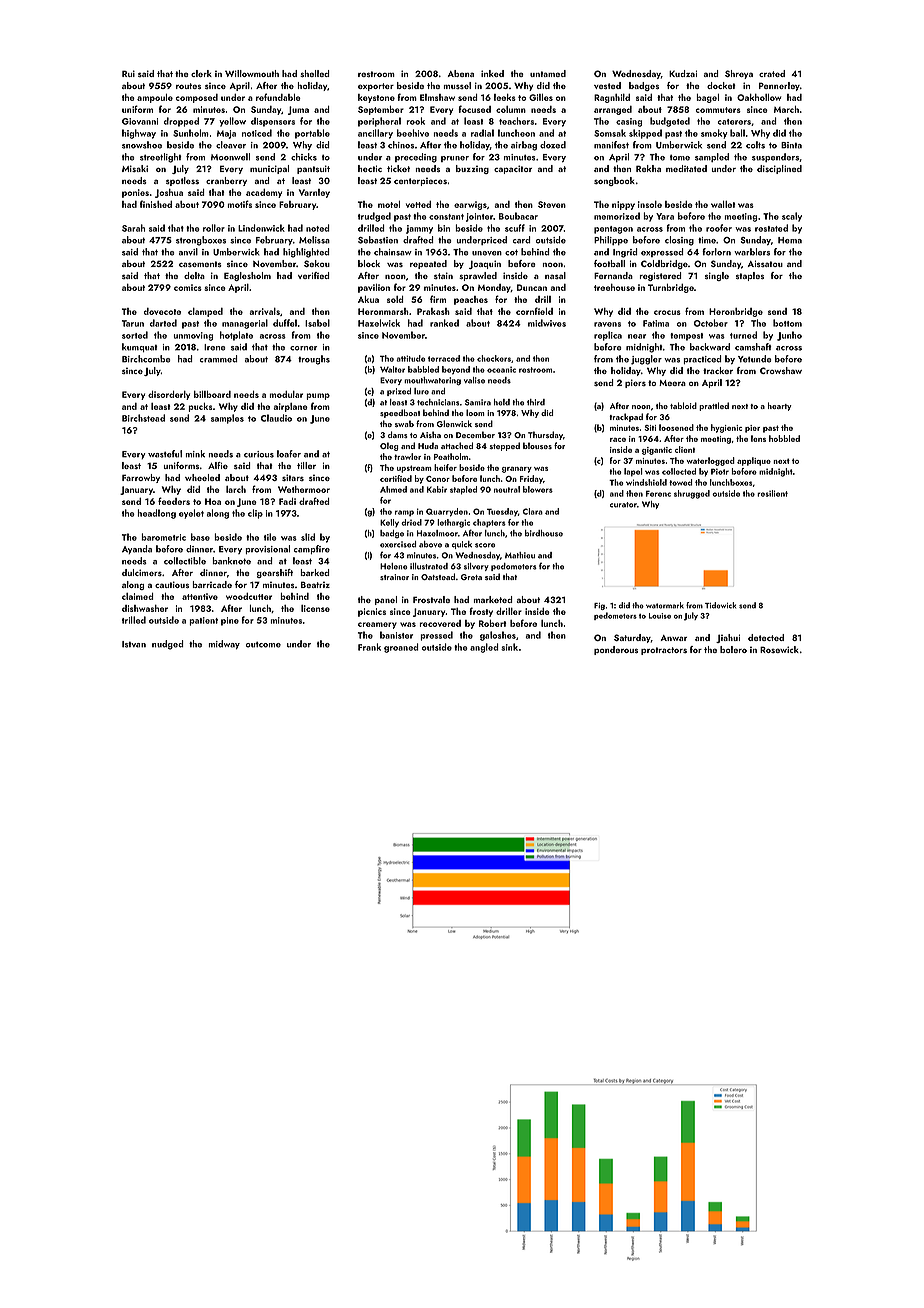  Describe the element at coordinates (548, 73) in the document. I see `untamed` at that location.
